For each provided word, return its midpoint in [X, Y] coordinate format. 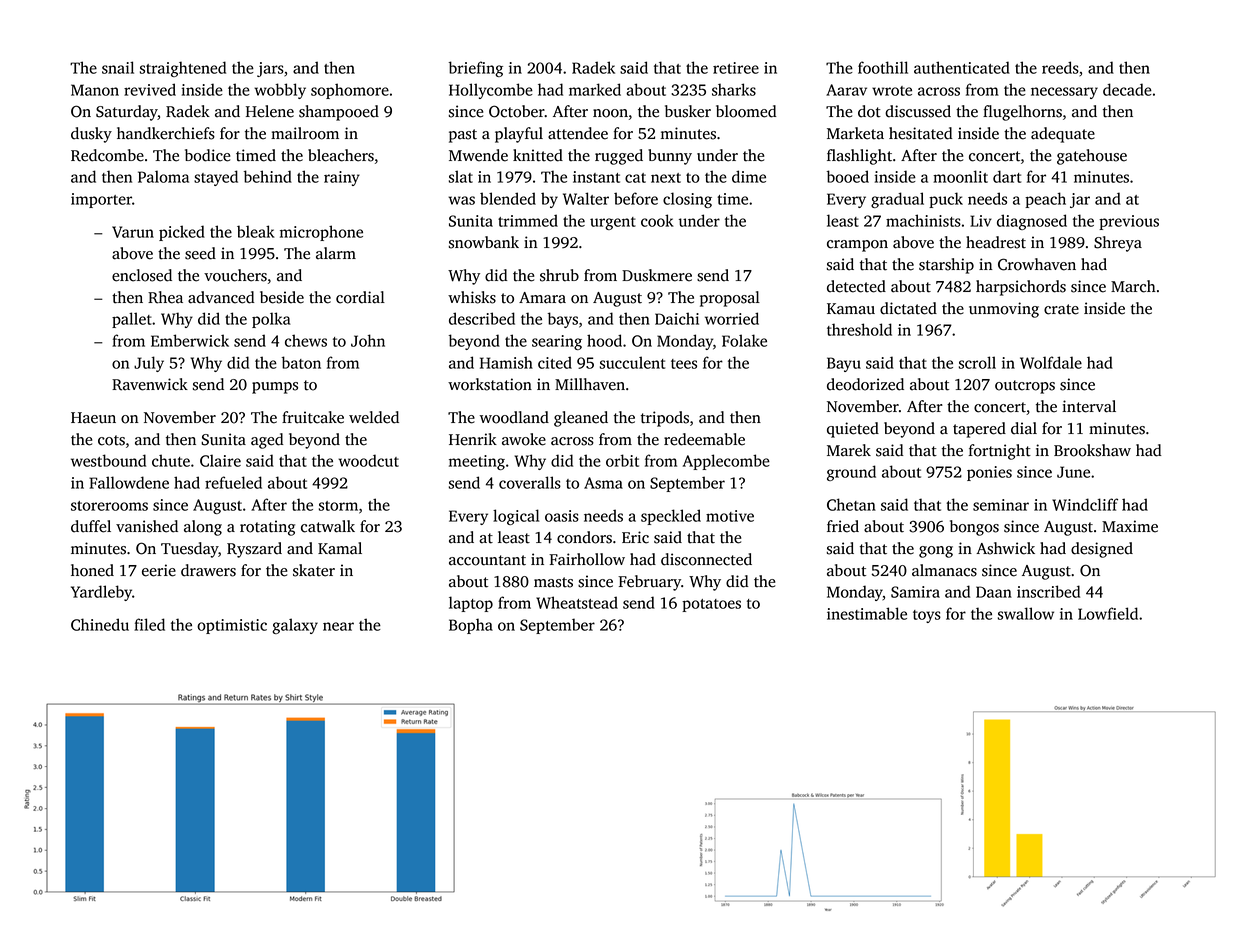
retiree [736, 68]
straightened [183, 69]
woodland [514, 417]
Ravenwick [150, 384]
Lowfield [1108, 613]
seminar [1001, 505]
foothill [883, 67]
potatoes [711, 605]
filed [149, 624]
